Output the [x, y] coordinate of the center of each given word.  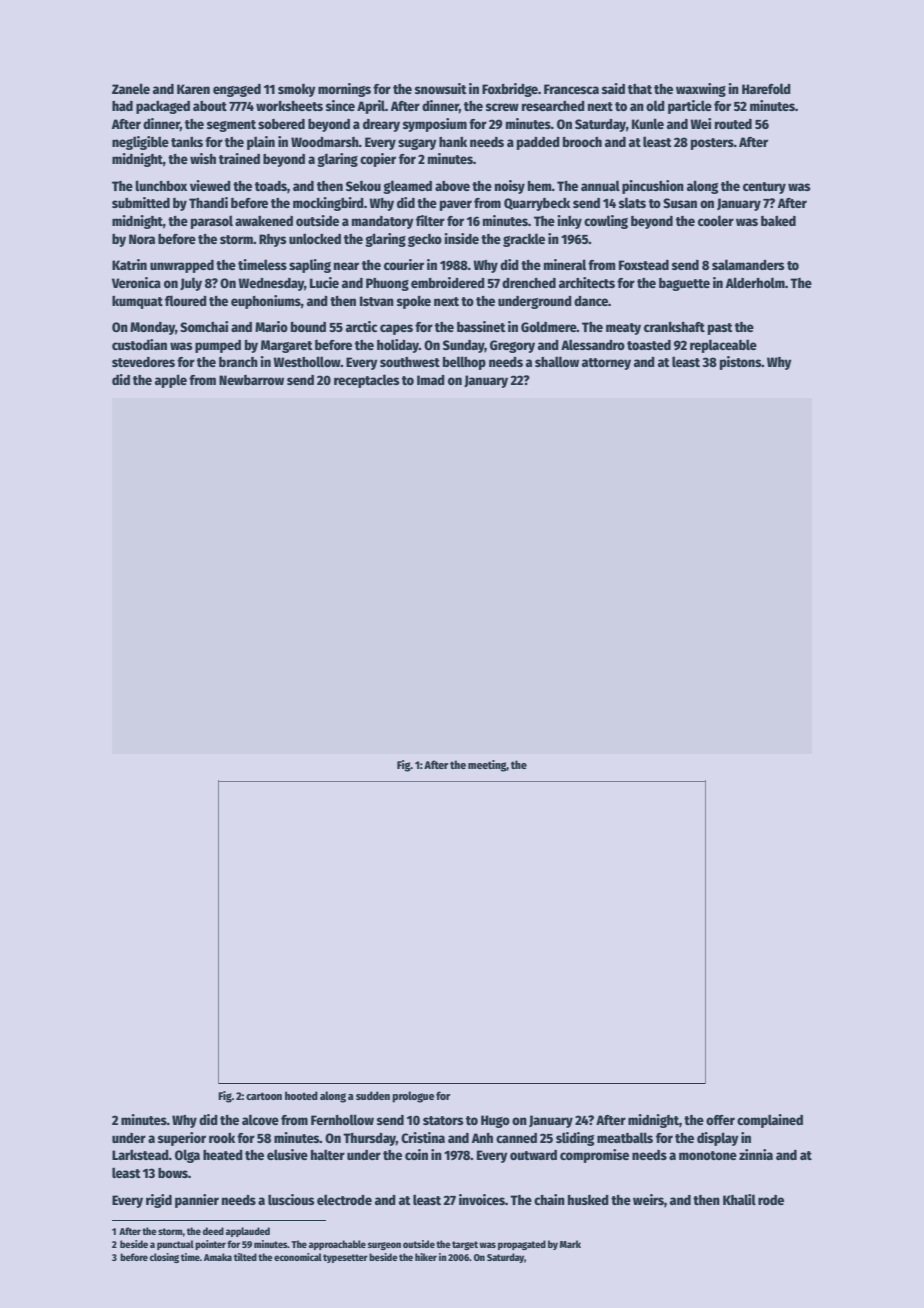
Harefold [766, 88]
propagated [522, 1245]
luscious [291, 1199]
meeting [487, 766]
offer [720, 1120]
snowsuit [441, 88]
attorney [606, 364]
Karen [193, 89]
